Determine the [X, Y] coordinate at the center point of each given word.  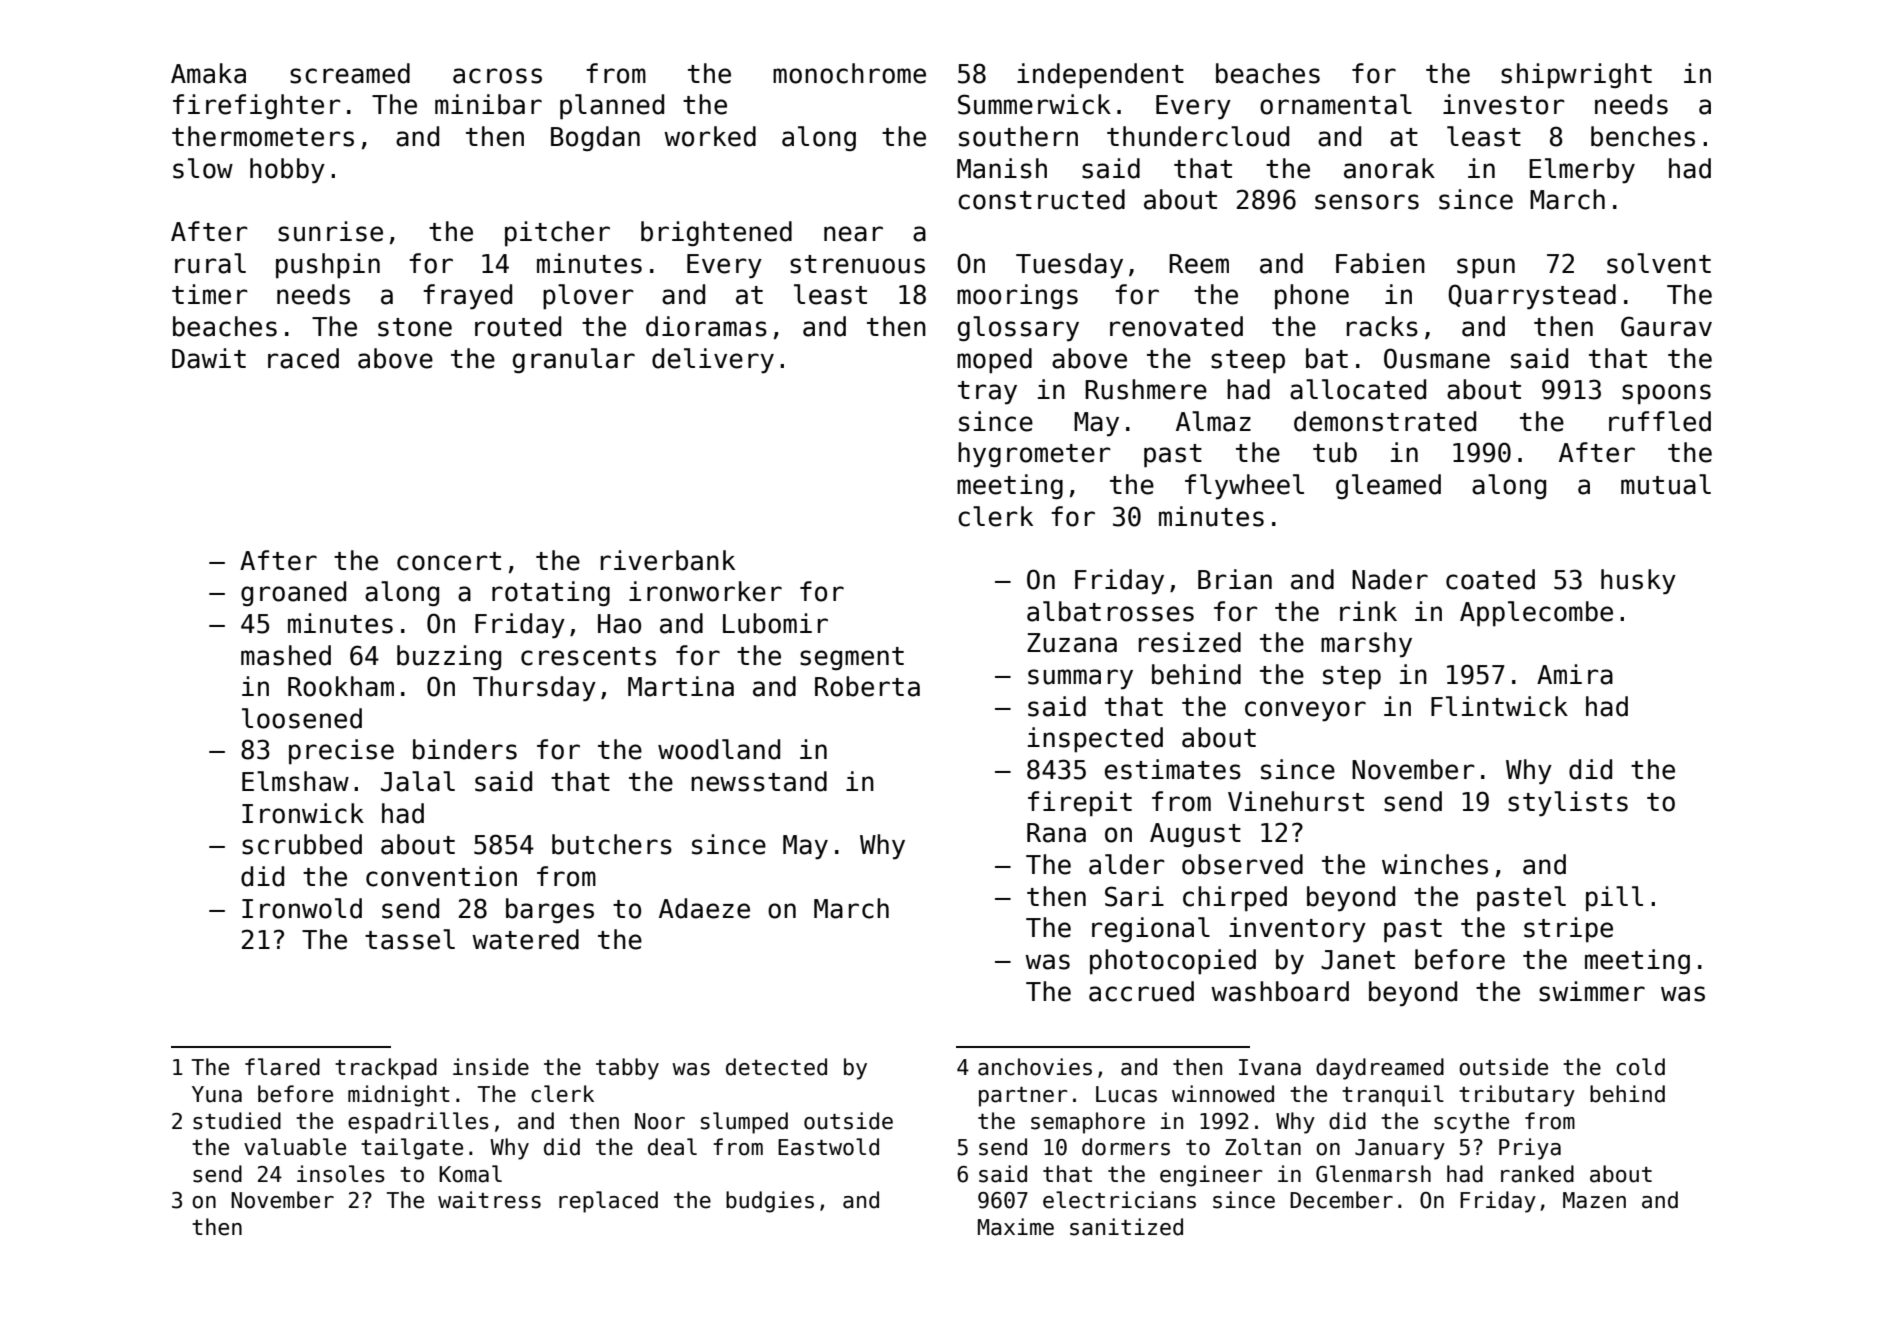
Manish [1002, 168]
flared [282, 1067]
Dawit [209, 358]
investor [1504, 104]
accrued [1141, 991]
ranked [1537, 1174]
